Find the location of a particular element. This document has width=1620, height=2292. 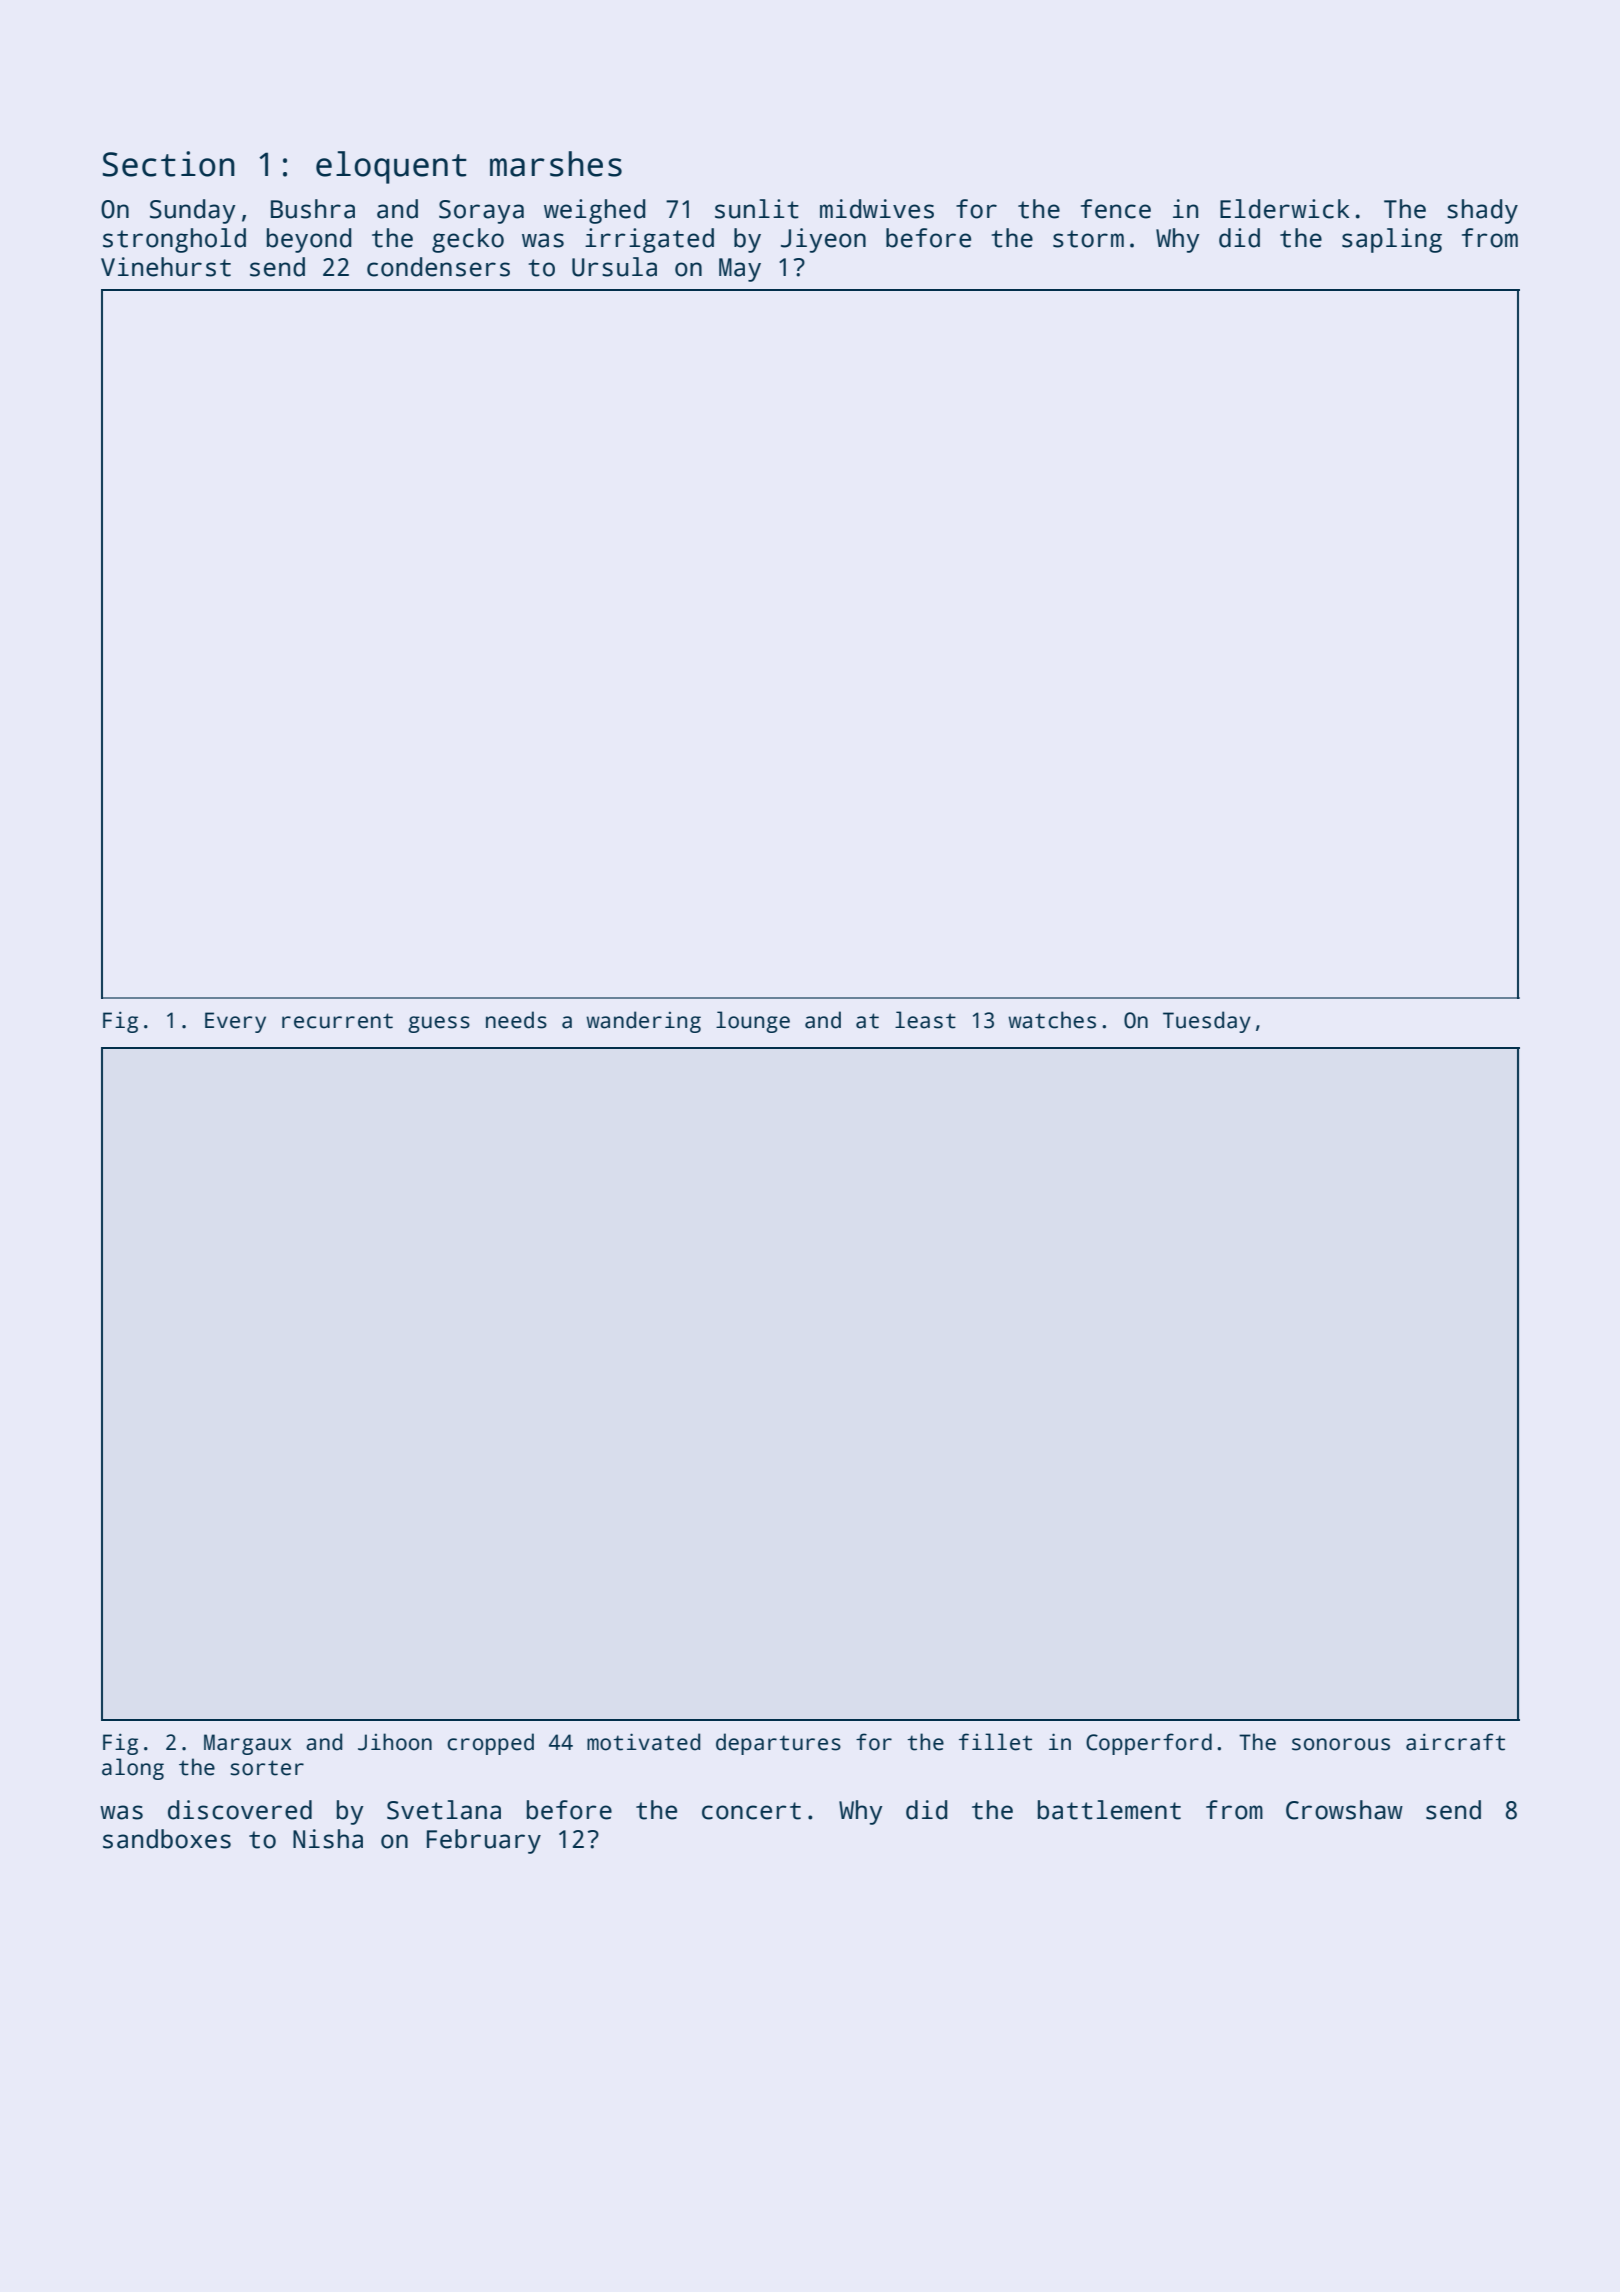

marshes is located at coordinates (556, 164).
